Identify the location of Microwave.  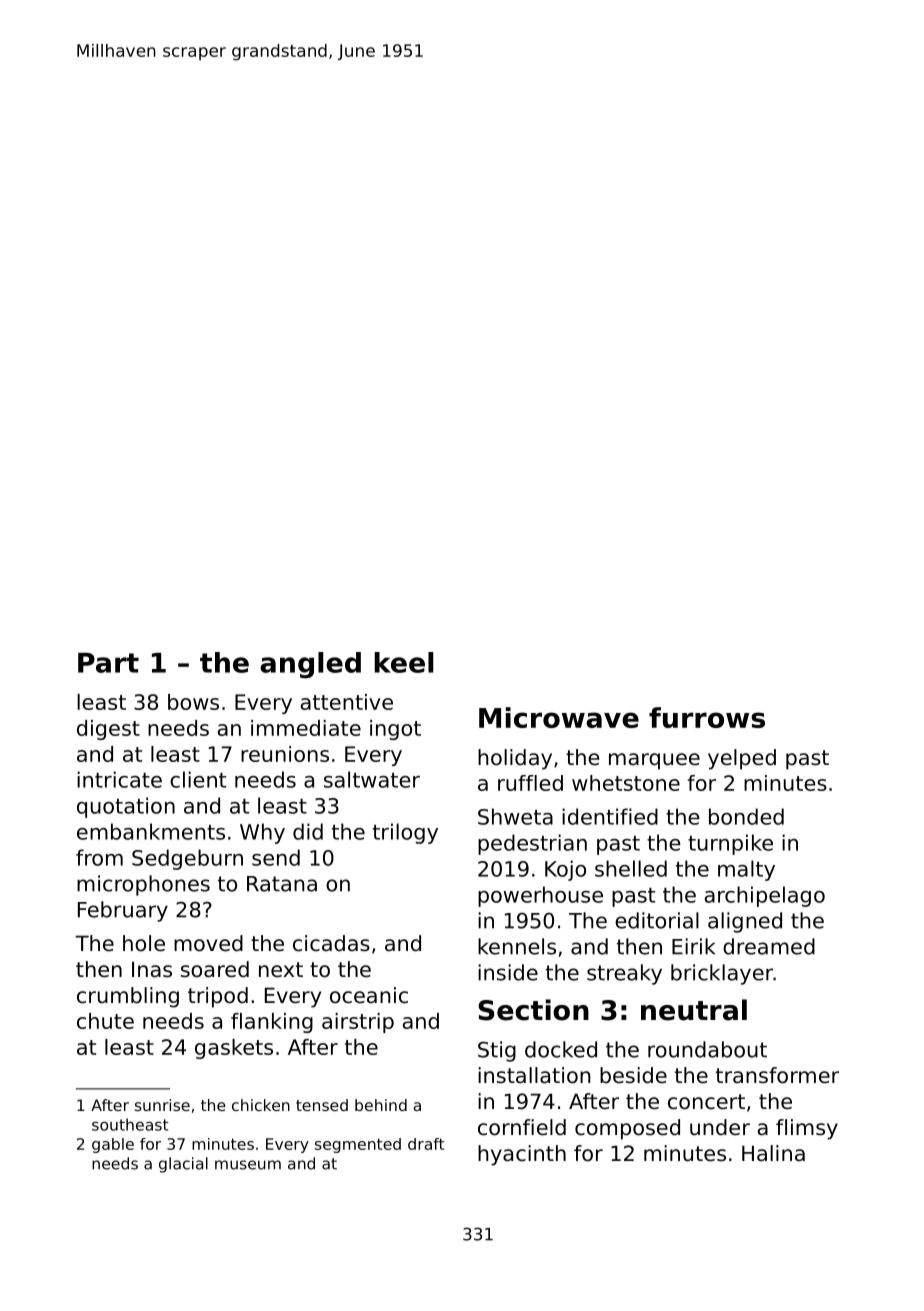
(559, 717).
